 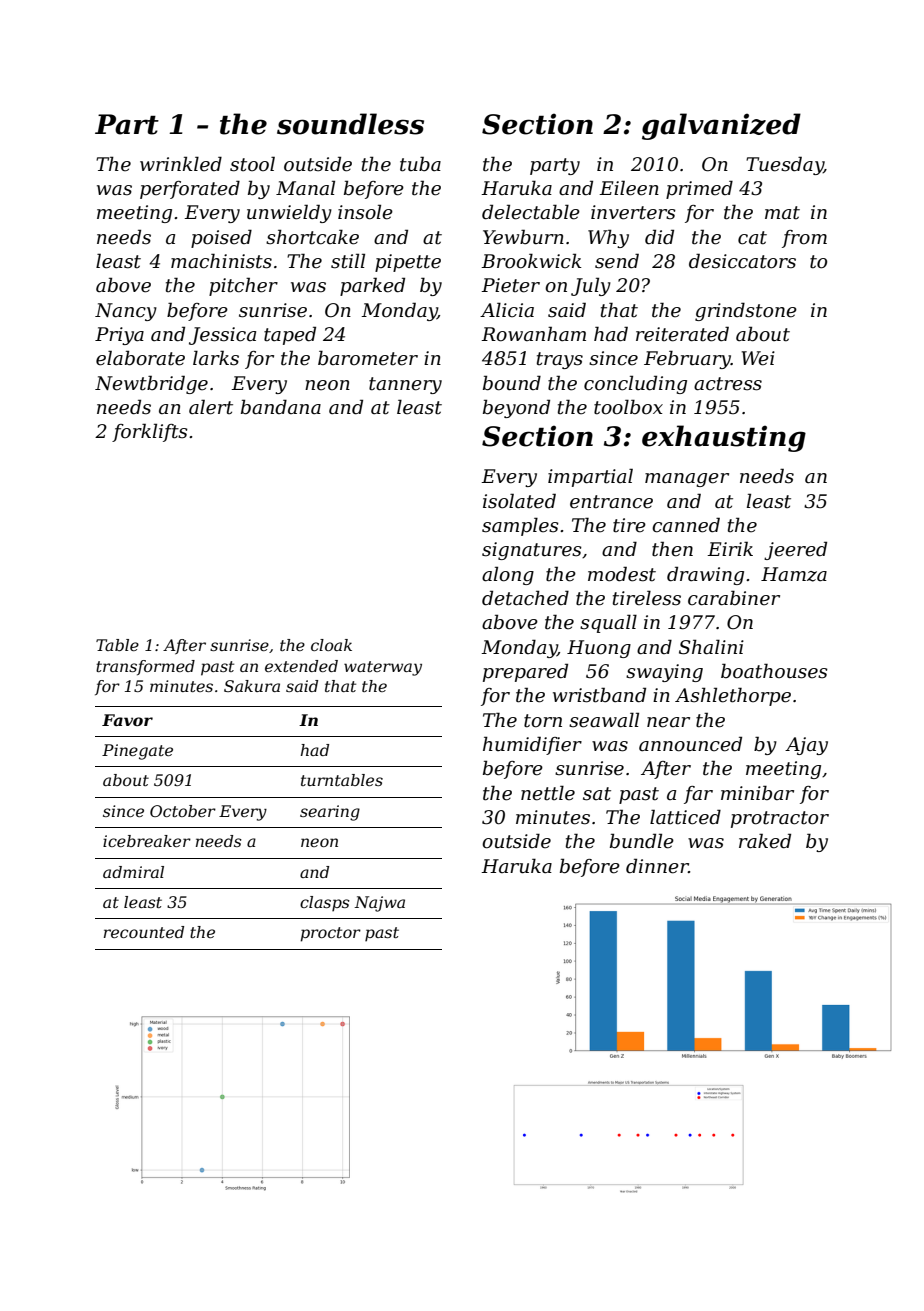 I want to click on icebreaker, so click(x=147, y=841).
